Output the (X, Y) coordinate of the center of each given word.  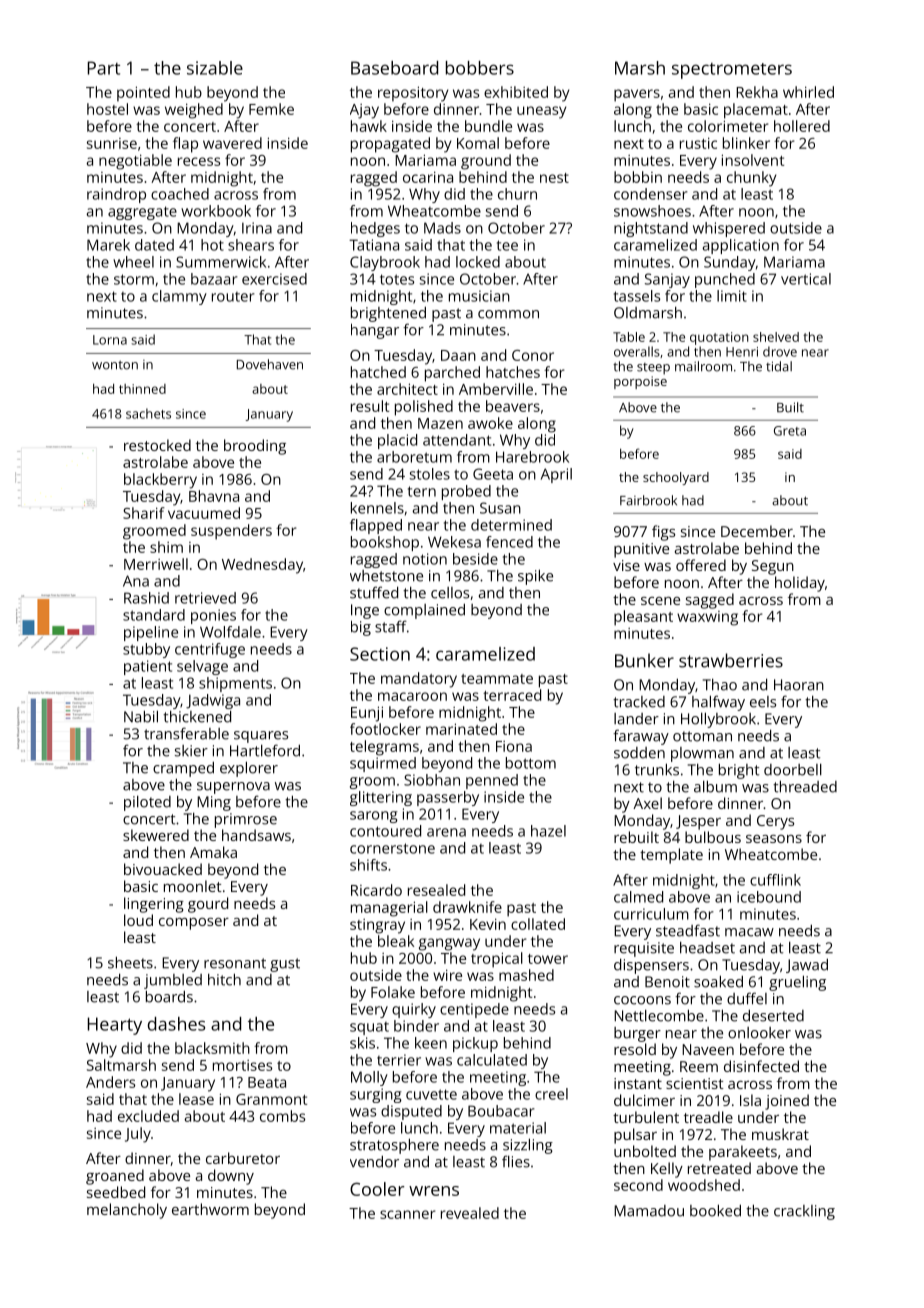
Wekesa (454, 542)
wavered (232, 143)
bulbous (713, 837)
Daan (458, 355)
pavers (637, 95)
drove (780, 351)
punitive (641, 550)
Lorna (110, 340)
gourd (208, 905)
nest (554, 178)
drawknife (467, 907)
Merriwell (156, 564)
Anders (110, 1082)
